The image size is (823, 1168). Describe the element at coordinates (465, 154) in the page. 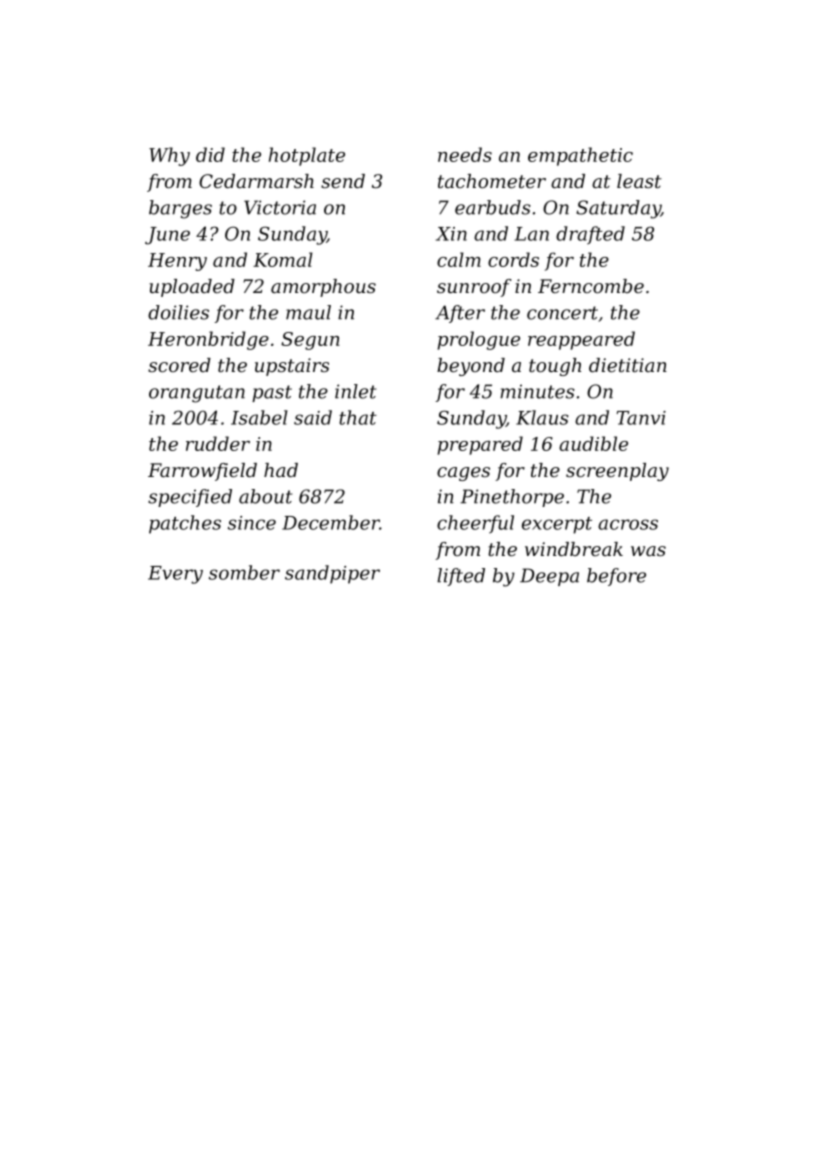

I see `needs` at that location.
